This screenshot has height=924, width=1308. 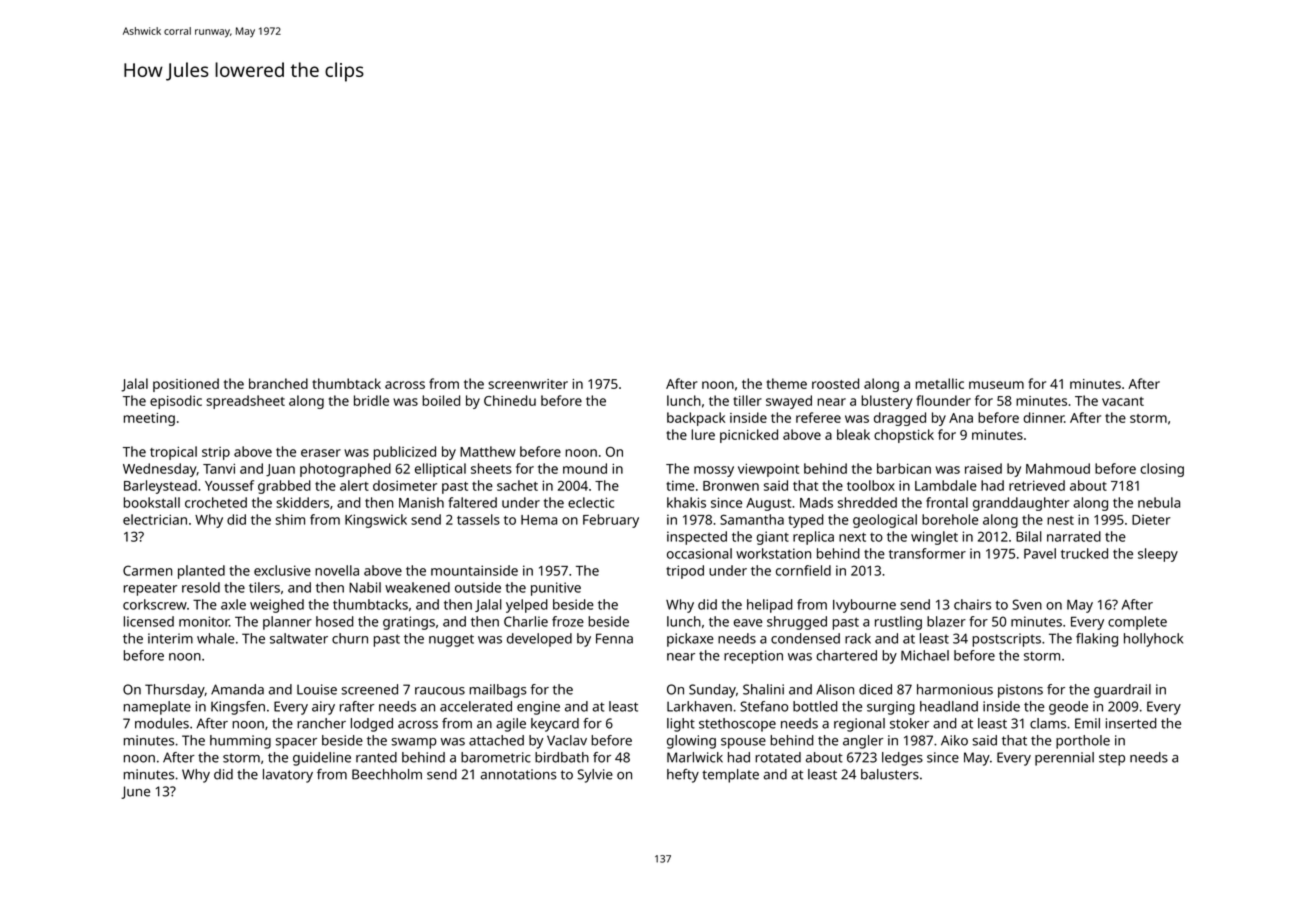 I want to click on lure, so click(x=703, y=434).
